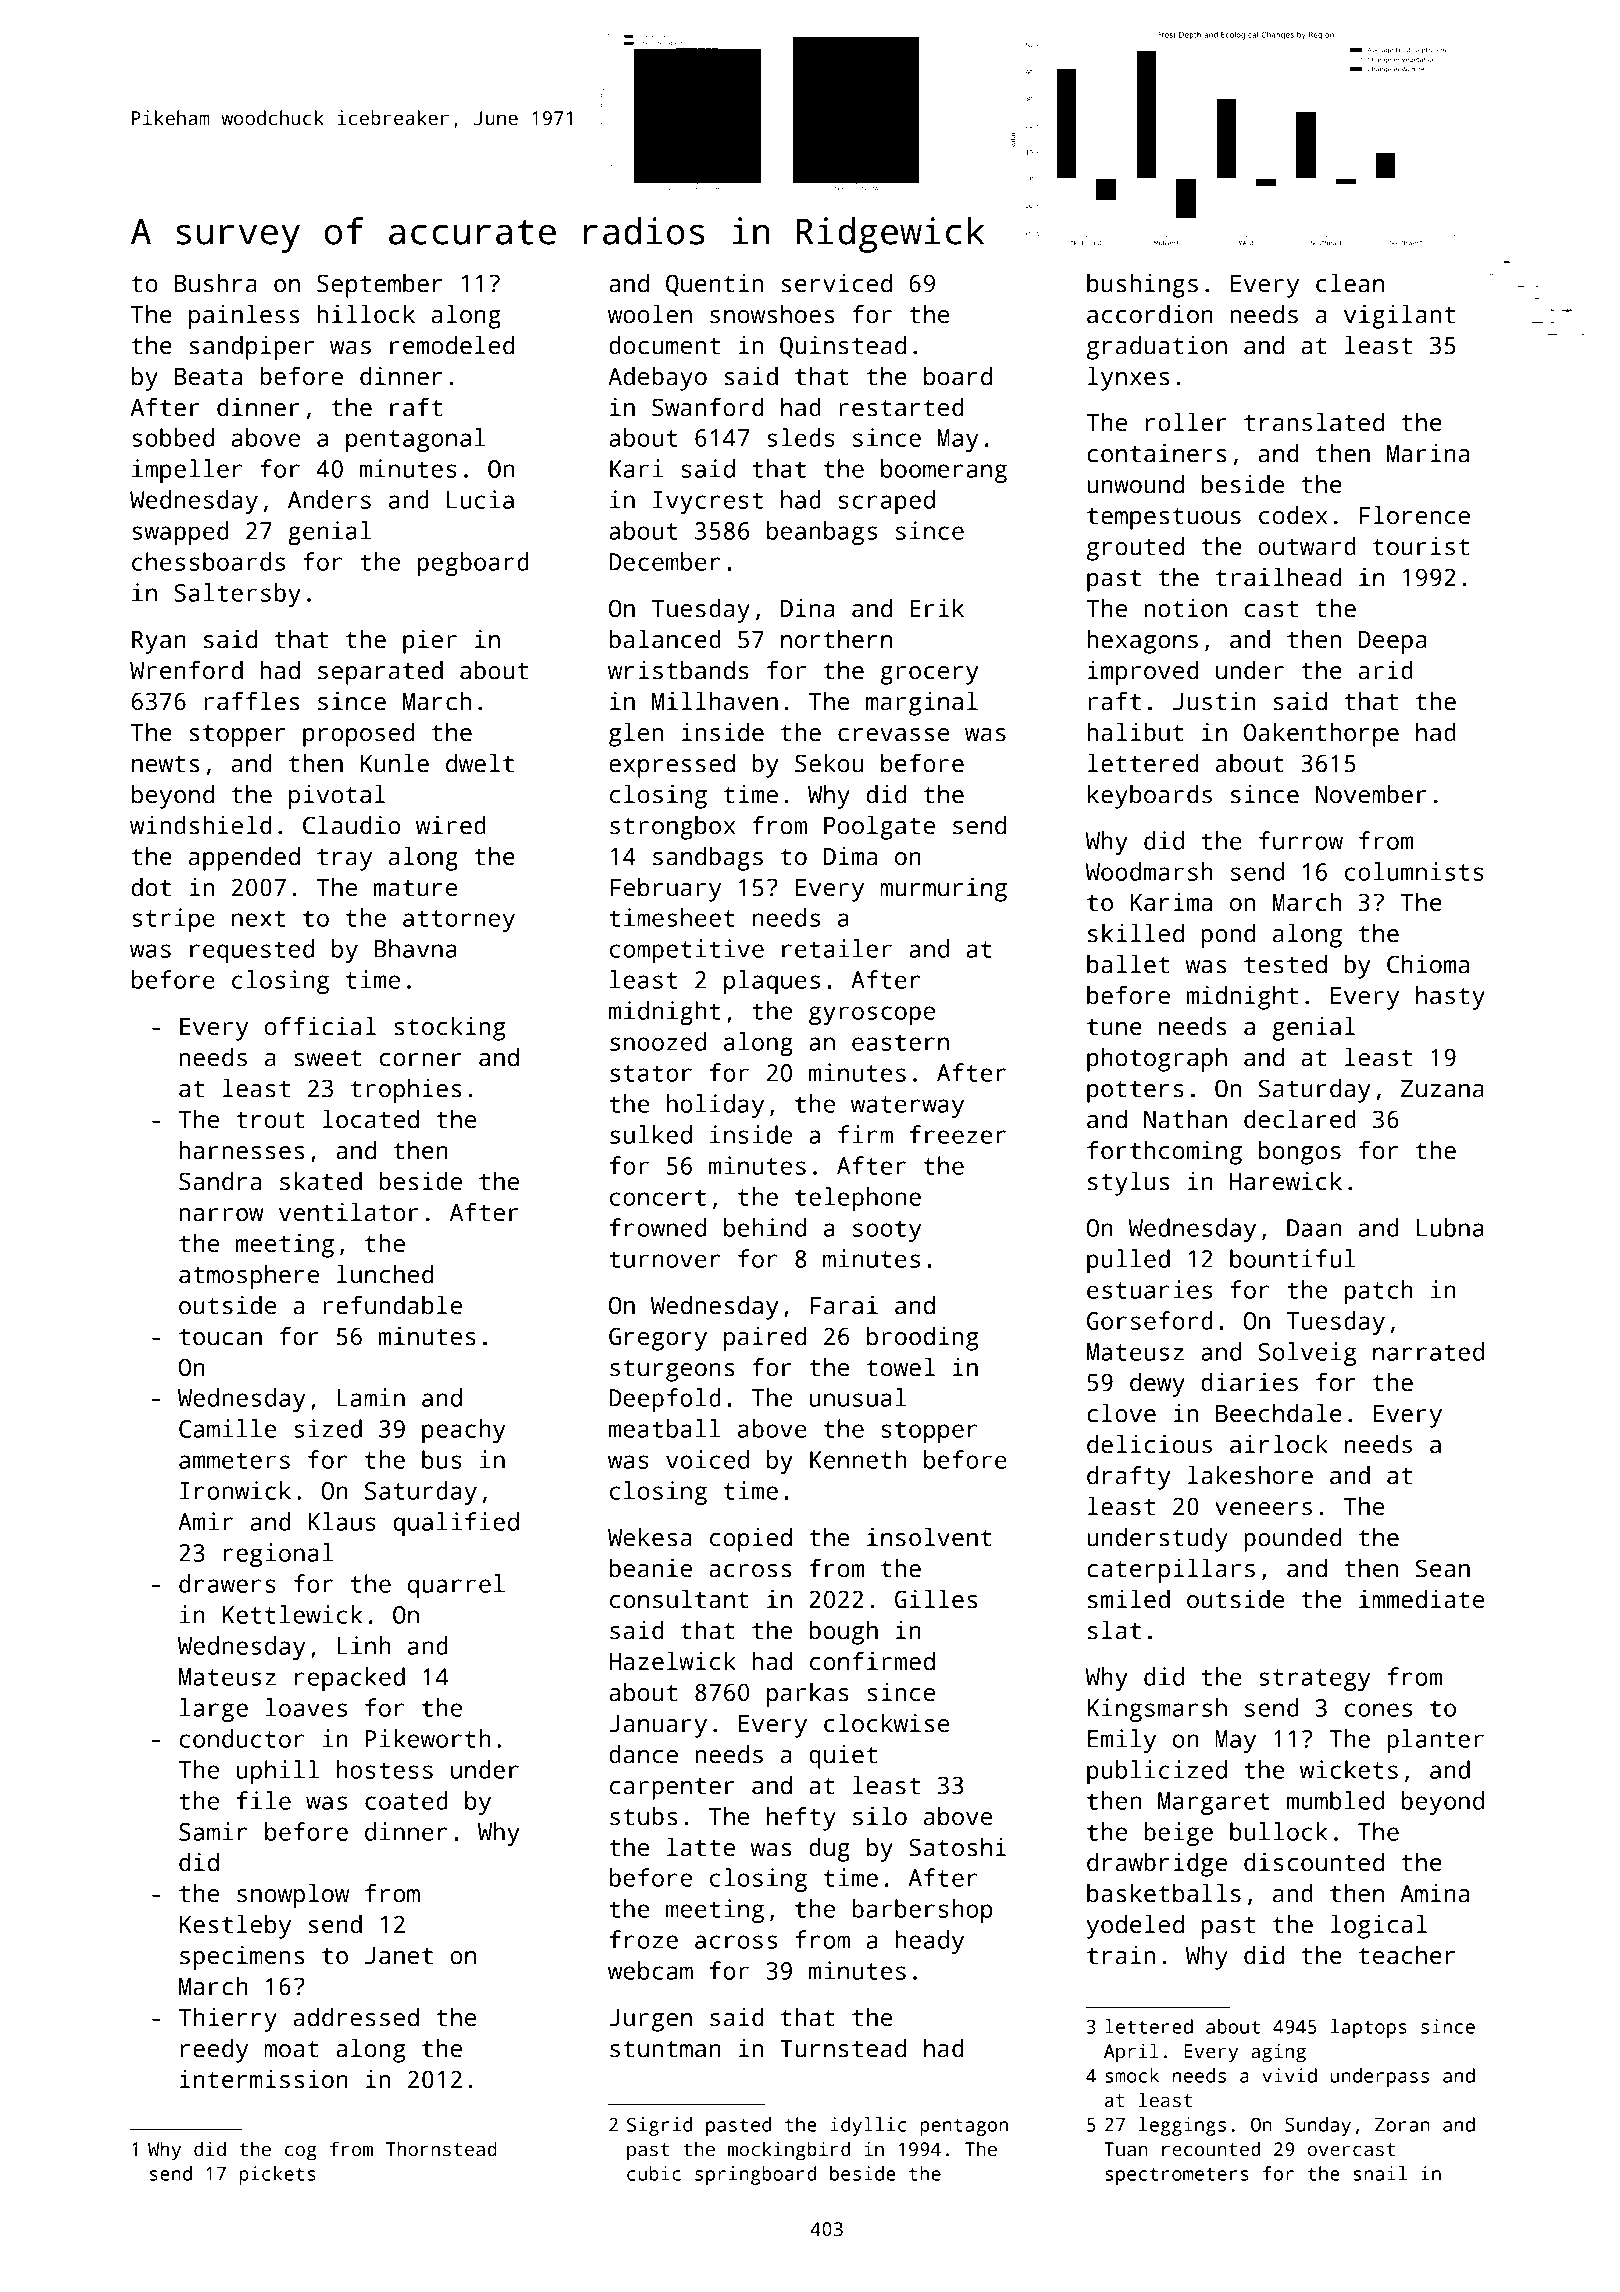 Image resolution: width=1620 pixels, height=2292 pixels. What do you see at coordinates (929, 1942) in the screenshot?
I see `heady` at bounding box center [929, 1942].
